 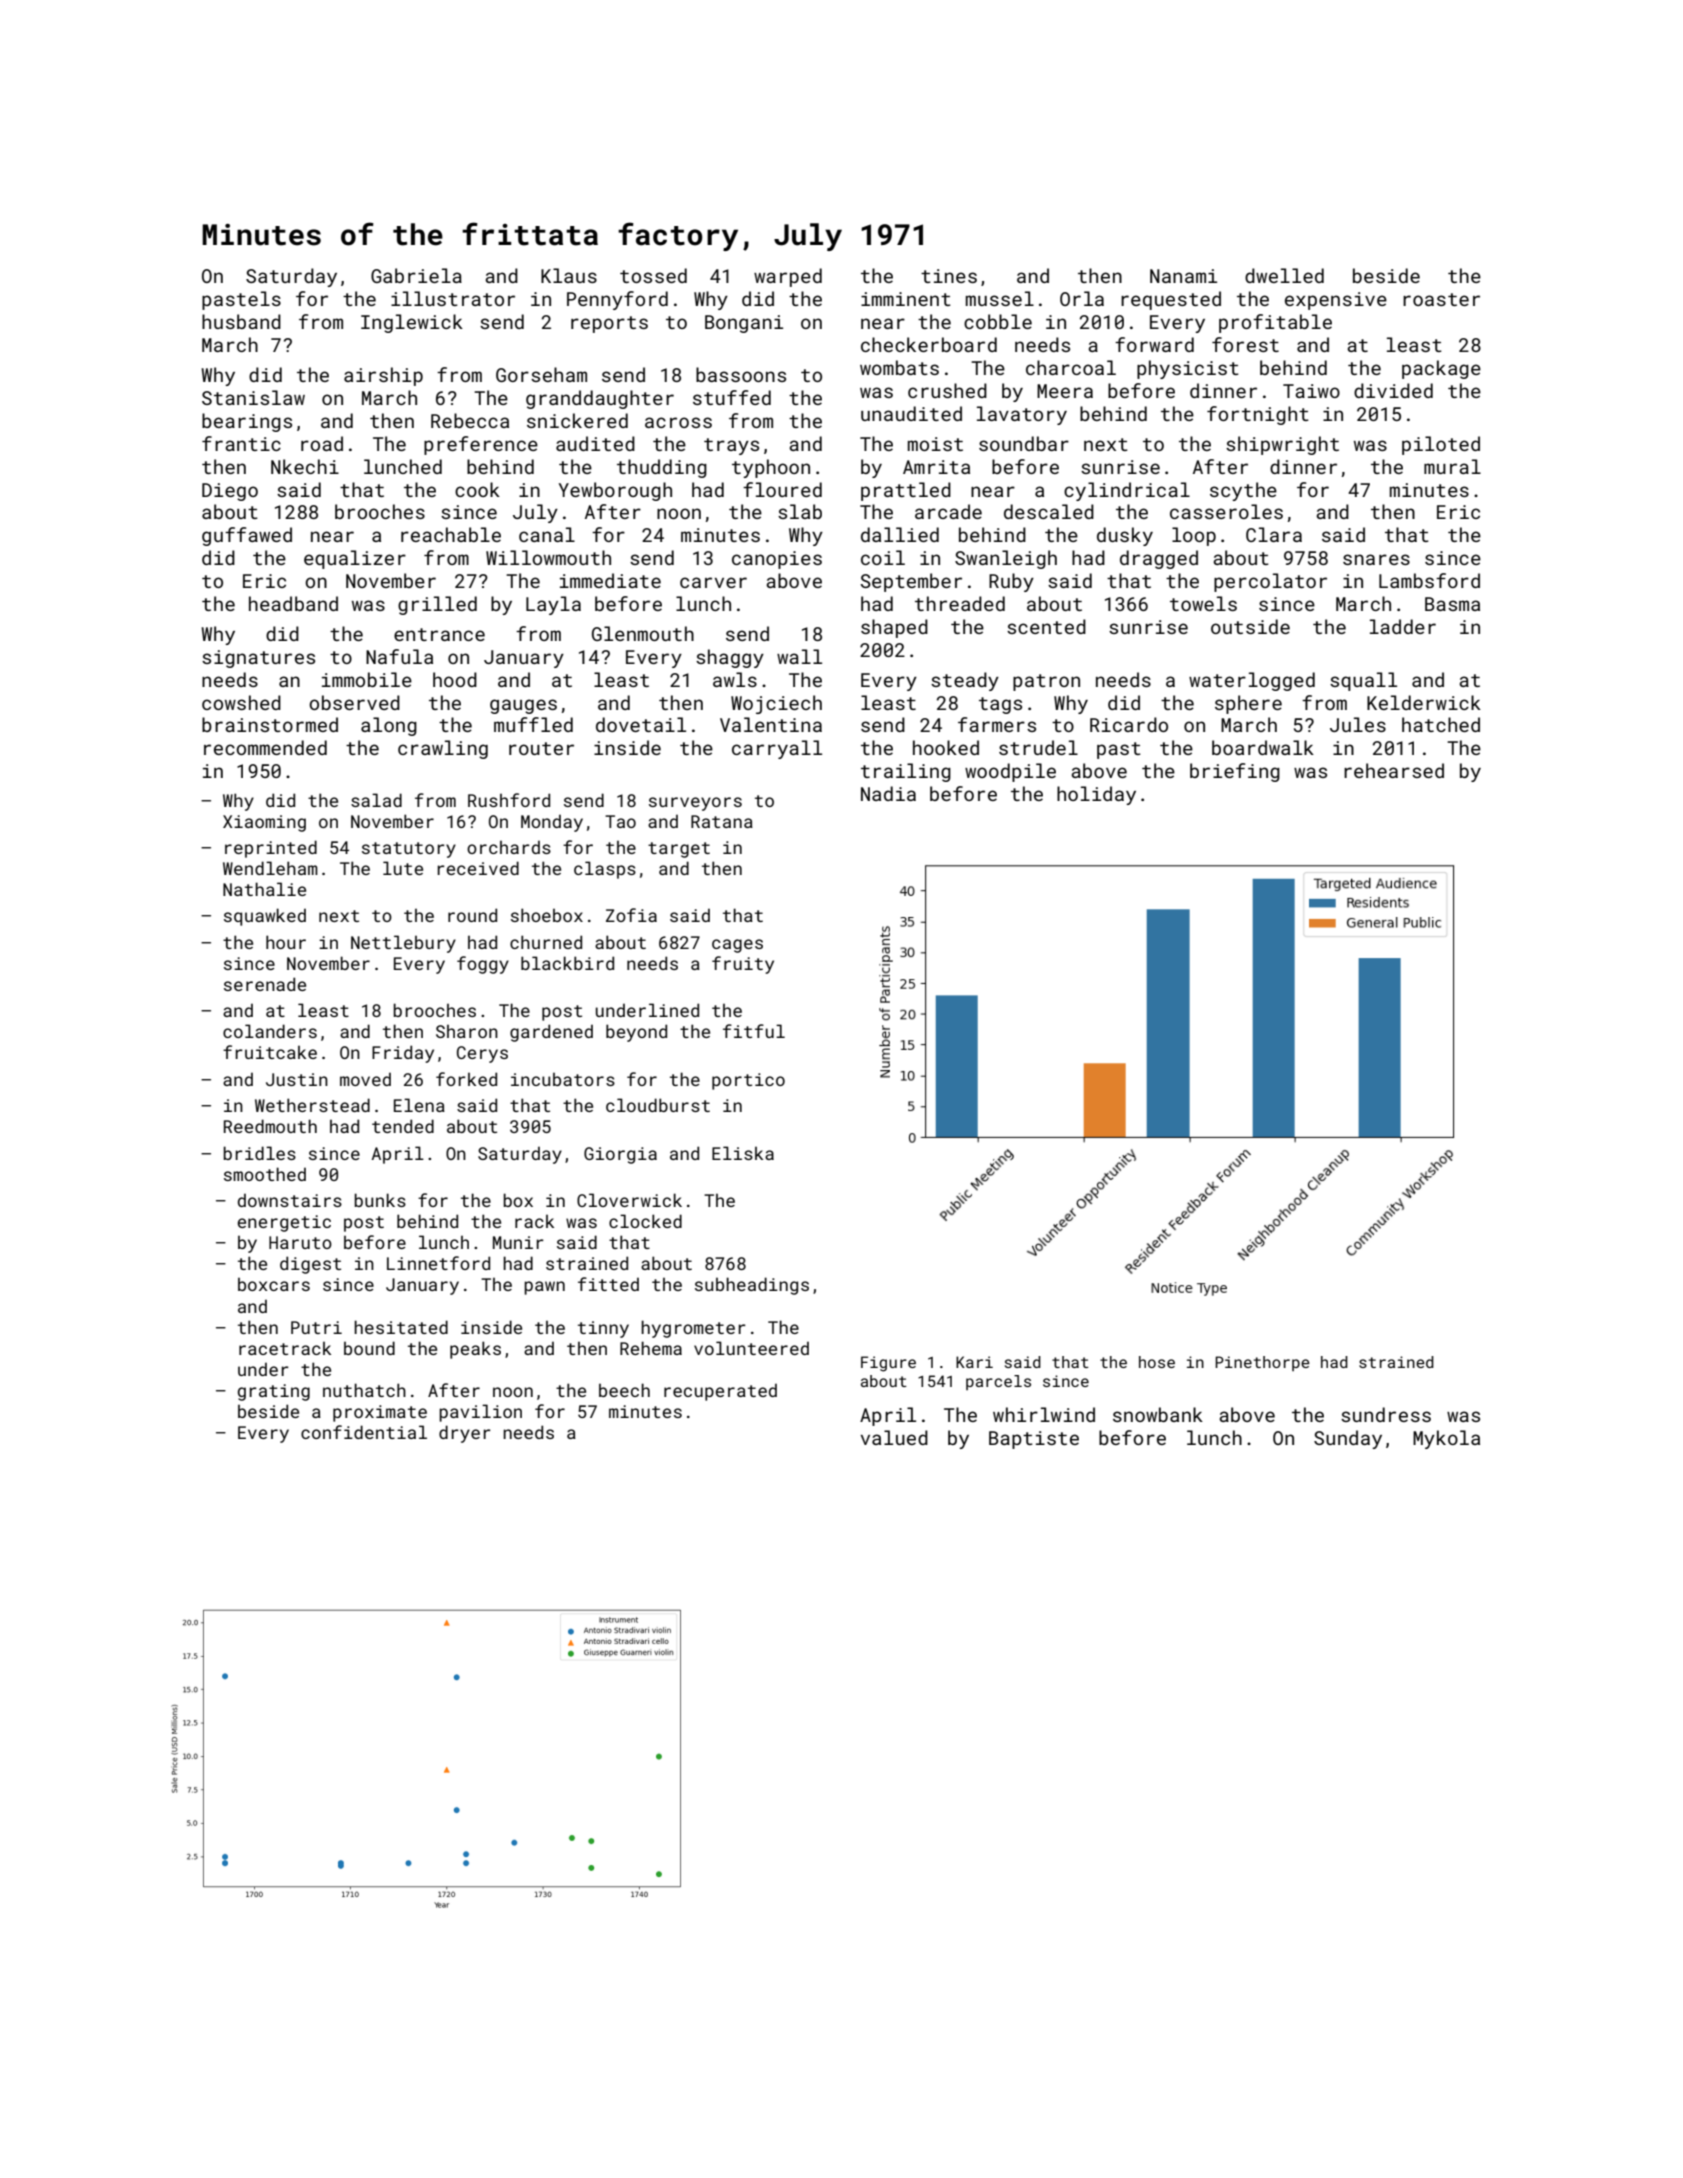 I want to click on Nathalie, so click(x=264, y=889).
